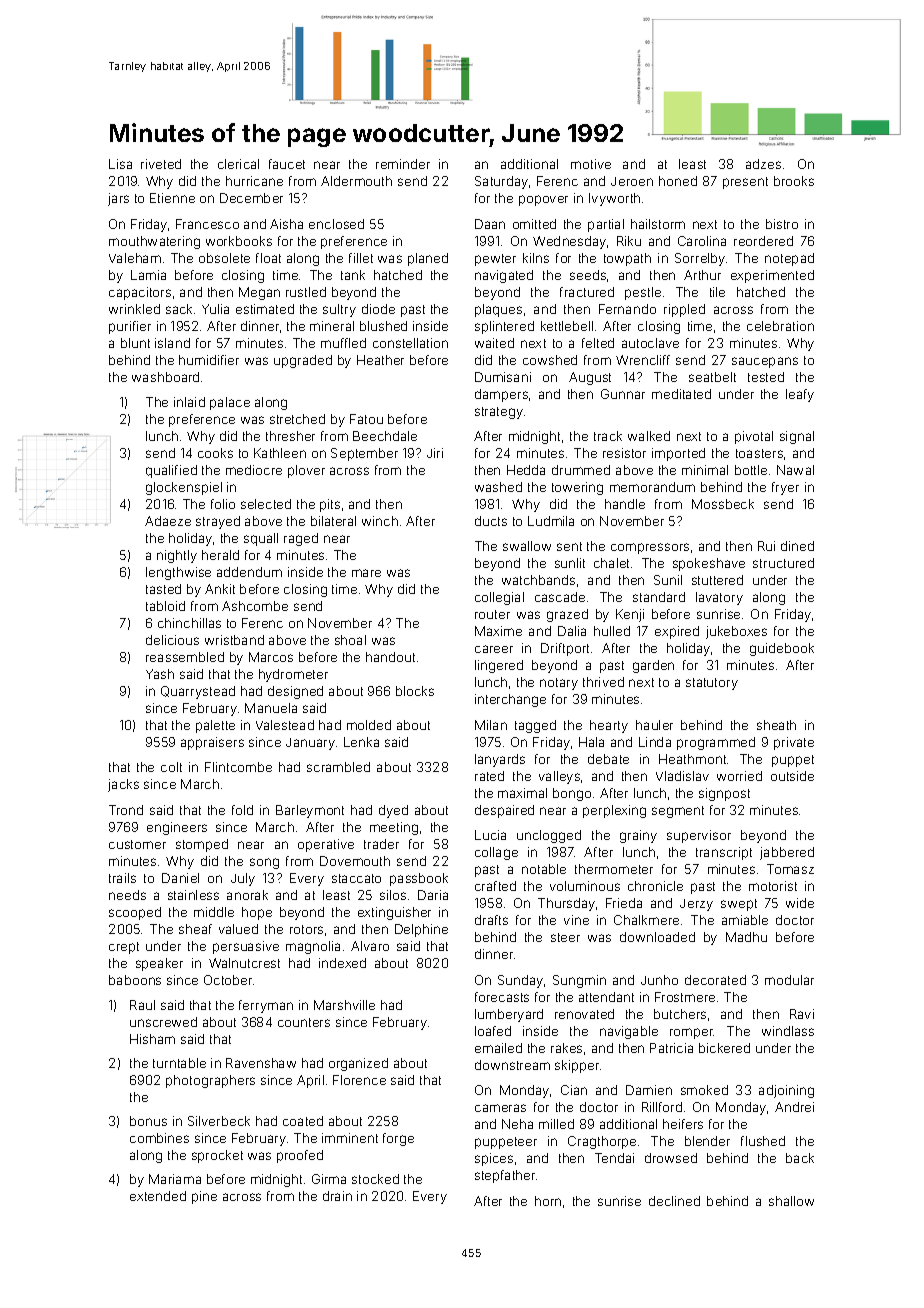 This document has width=924, height=1308. I want to click on extended, so click(158, 1196).
